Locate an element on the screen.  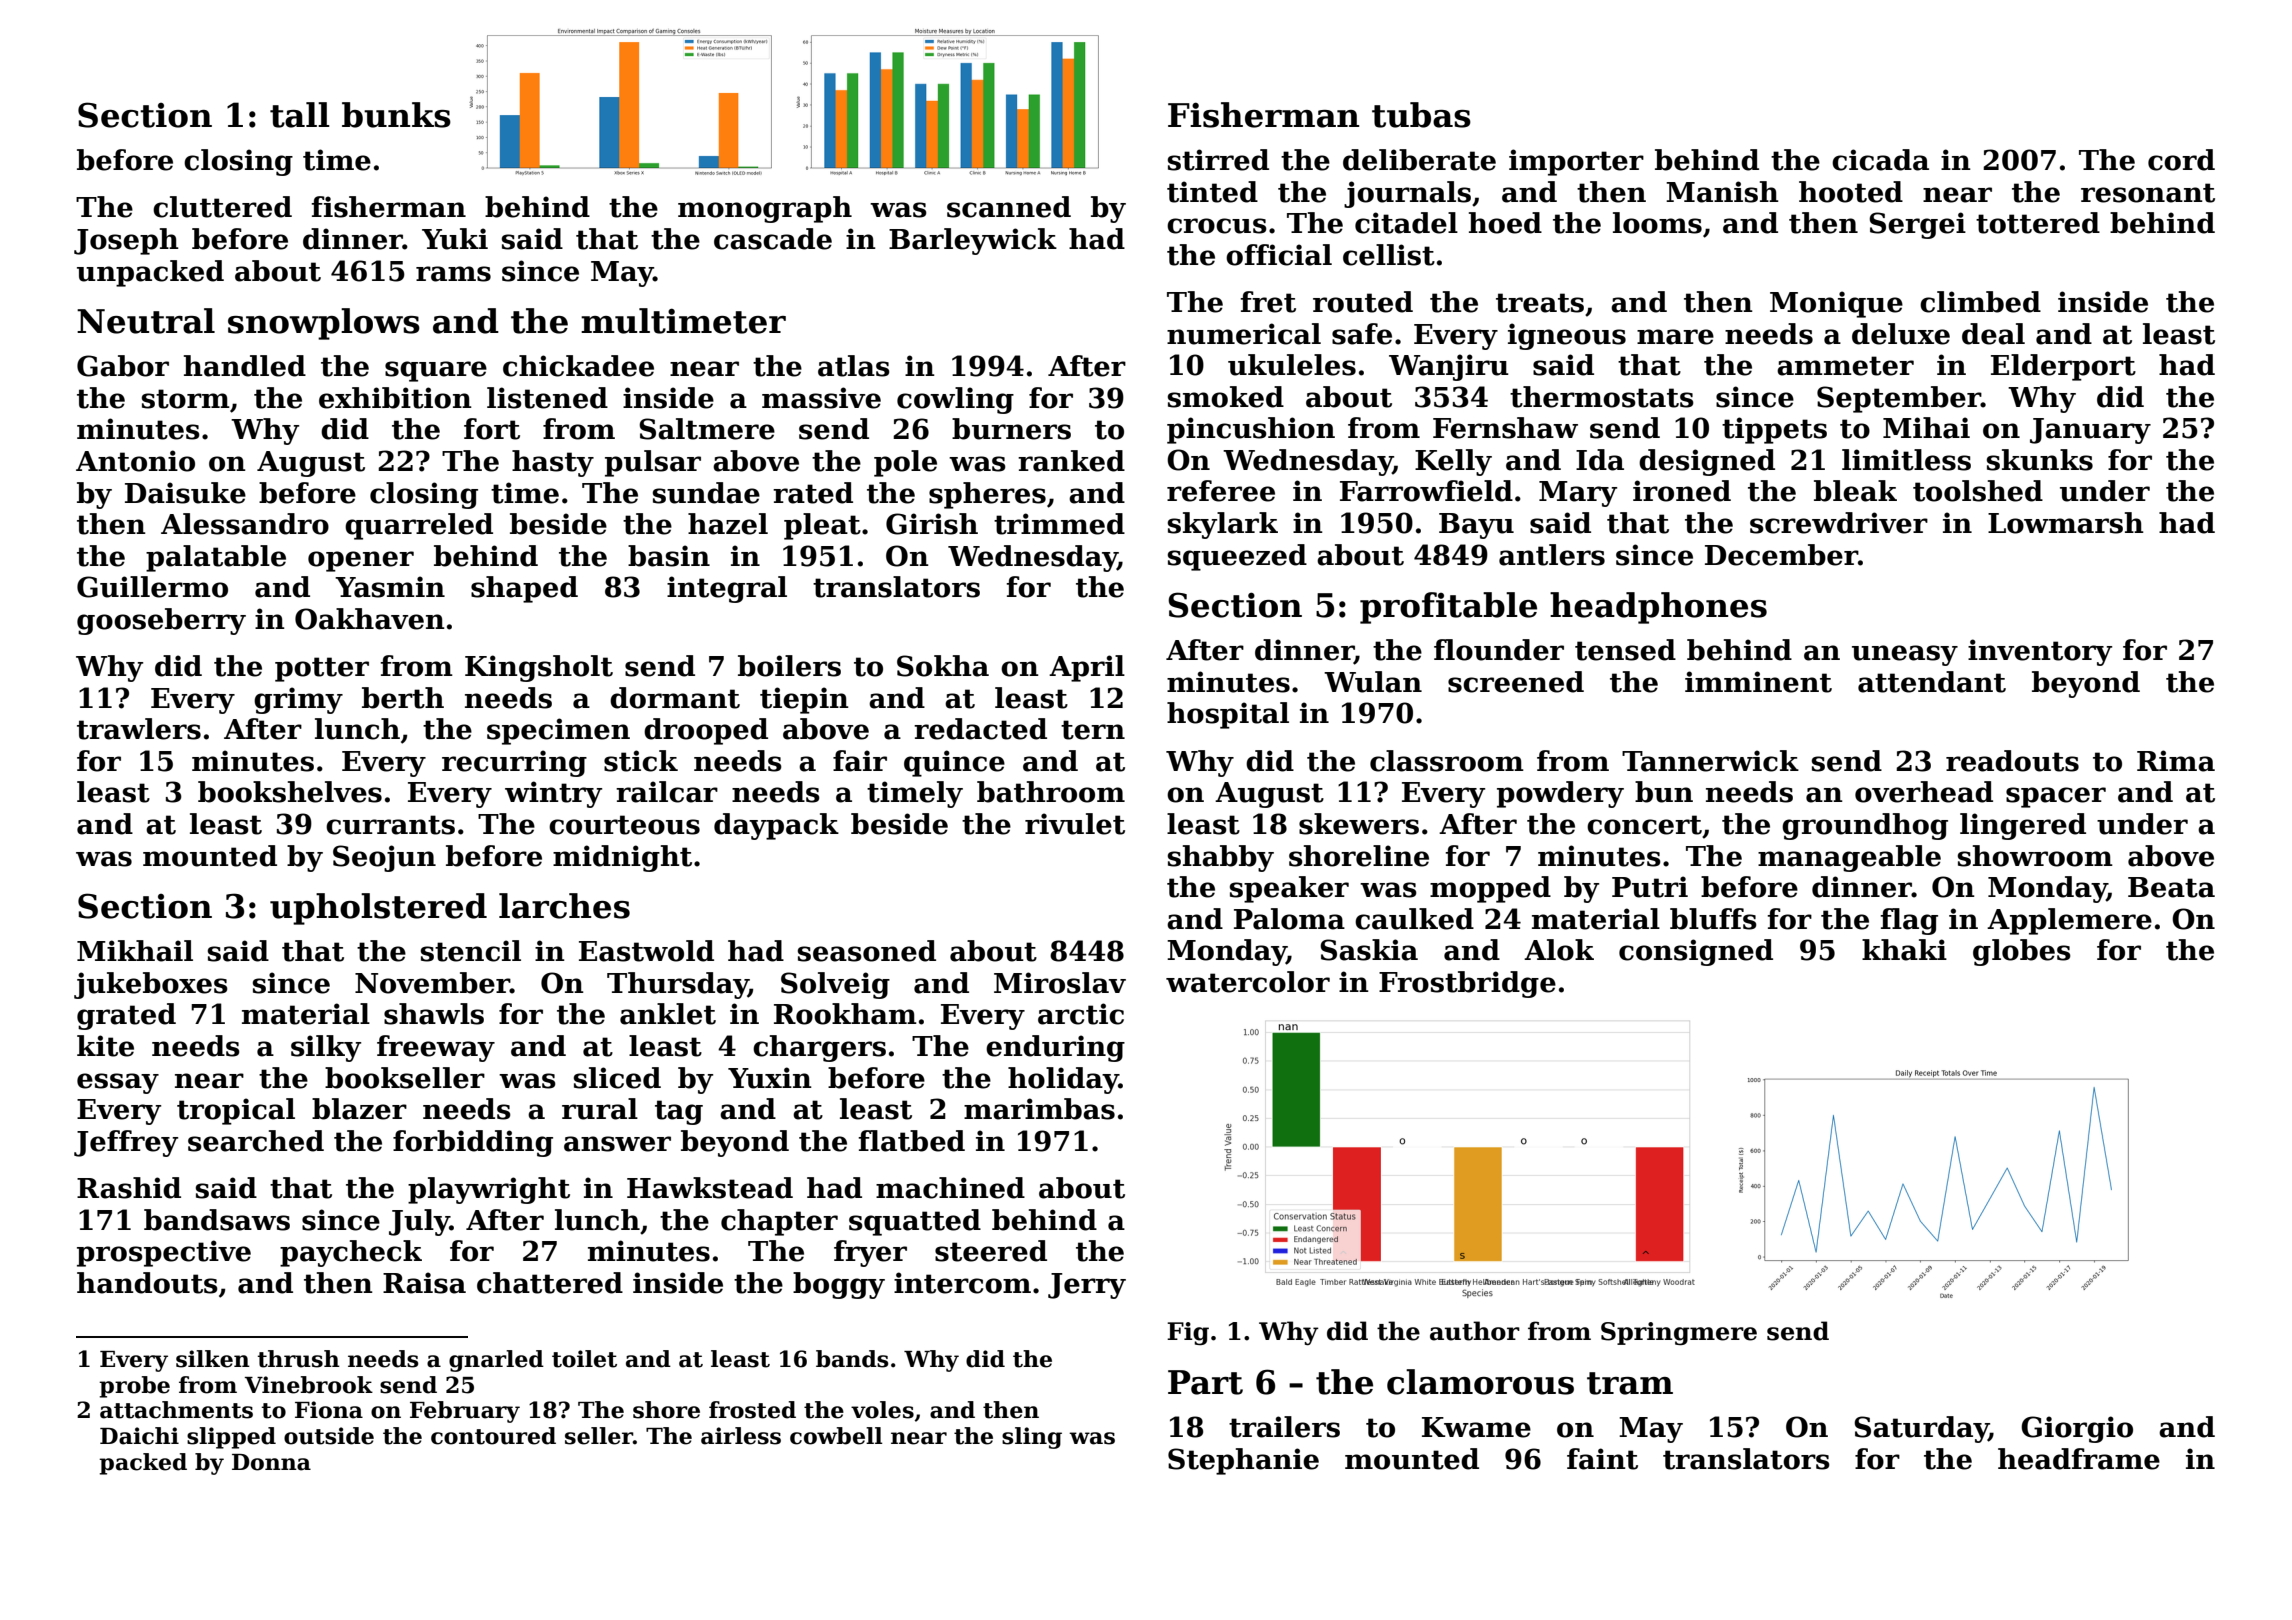
faint is located at coordinates (1602, 1459).
